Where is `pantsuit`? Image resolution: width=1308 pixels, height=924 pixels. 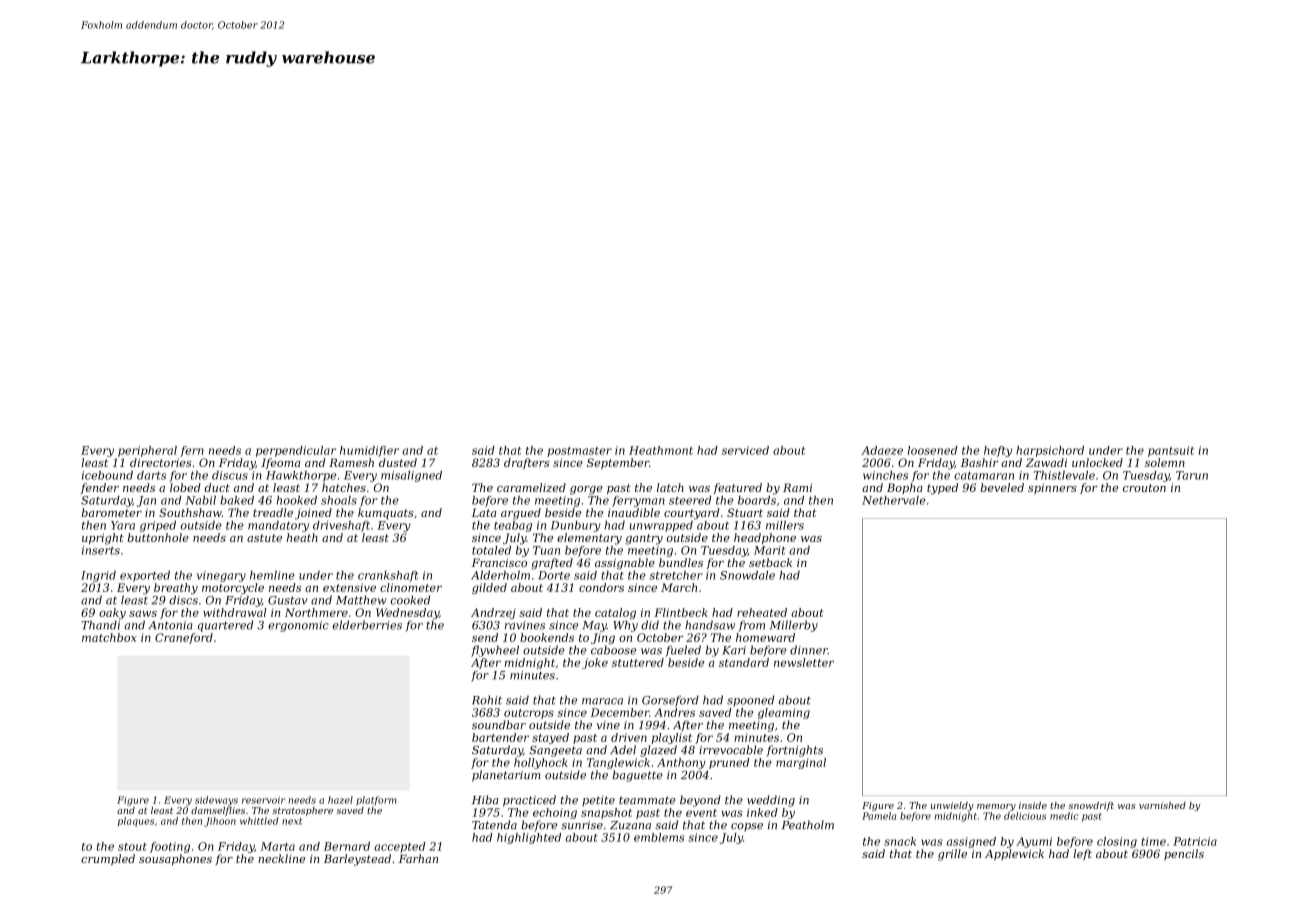
pantsuit is located at coordinates (1171, 451).
